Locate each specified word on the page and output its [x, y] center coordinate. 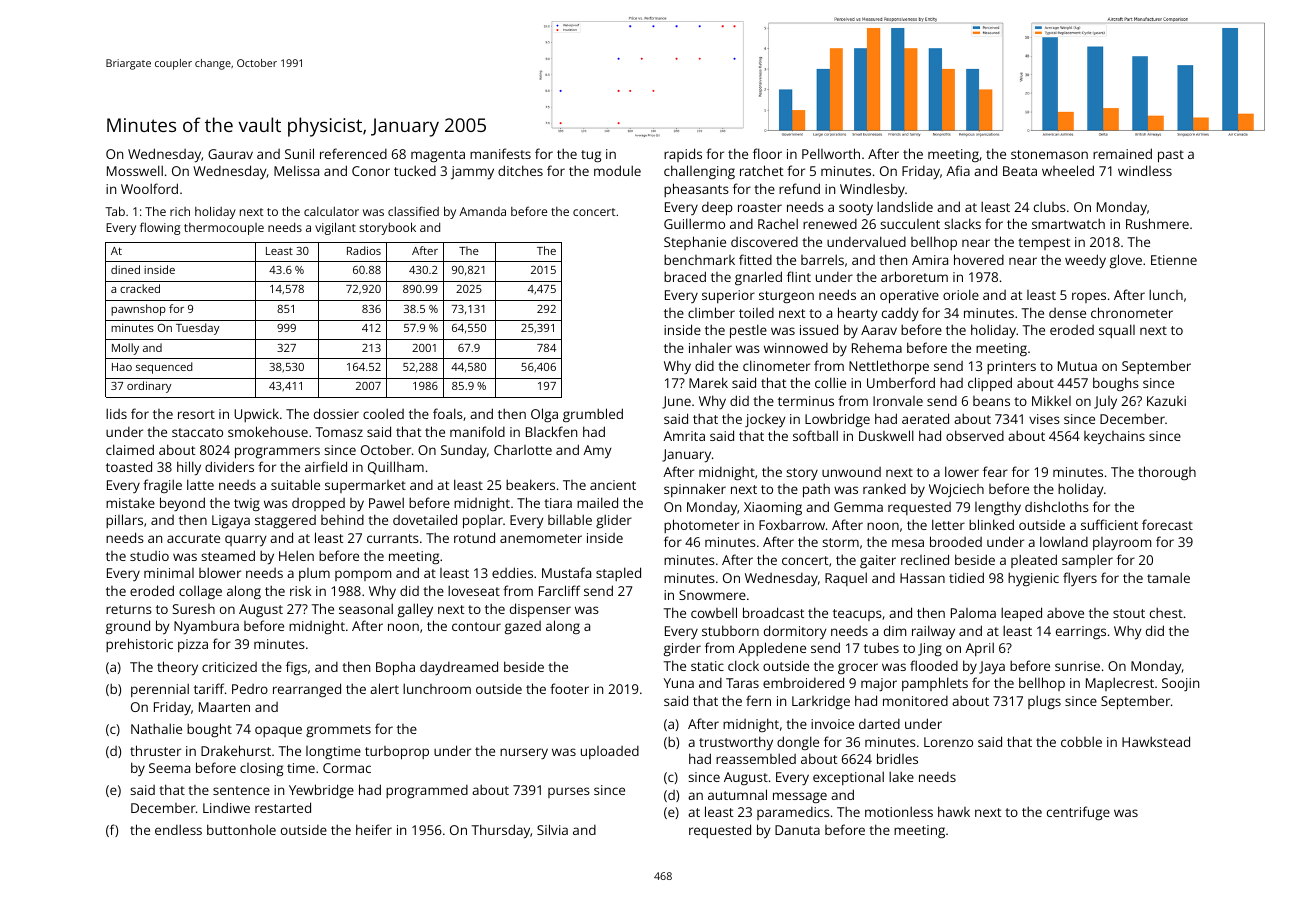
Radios [364, 250]
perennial [160, 690]
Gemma [858, 507]
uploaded [610, 752]
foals [448, 413]
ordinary [149, 387]
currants [393, 538]
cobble [1081, 741]
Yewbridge [321, 791]
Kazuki [1166, 401]
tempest [1044, 244]
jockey [765, 421]
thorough [1167, 473]
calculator [331, 211]
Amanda [482, 211]
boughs [1116, 384]
